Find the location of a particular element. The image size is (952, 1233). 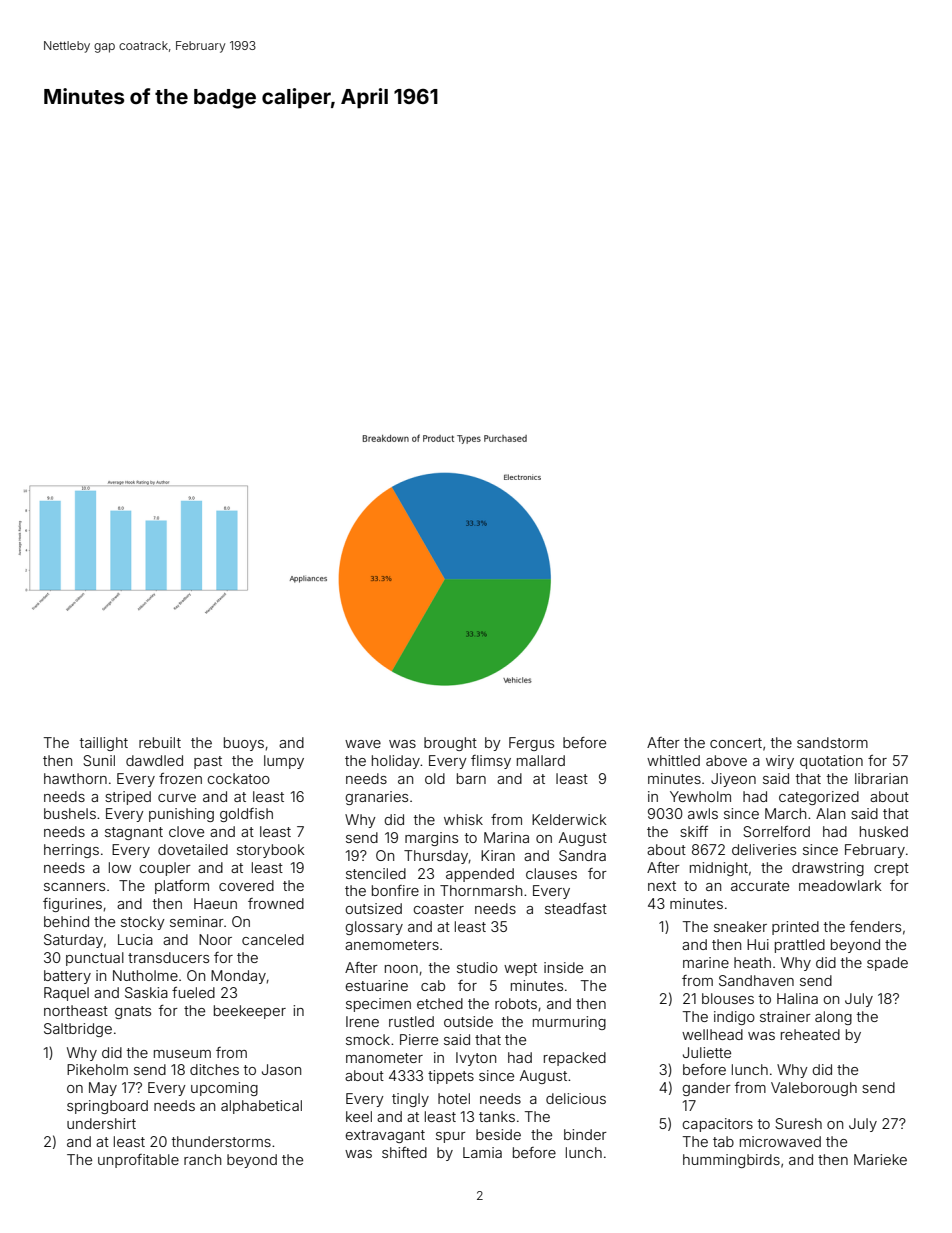

museum is located at coordinates (182, 1054).
